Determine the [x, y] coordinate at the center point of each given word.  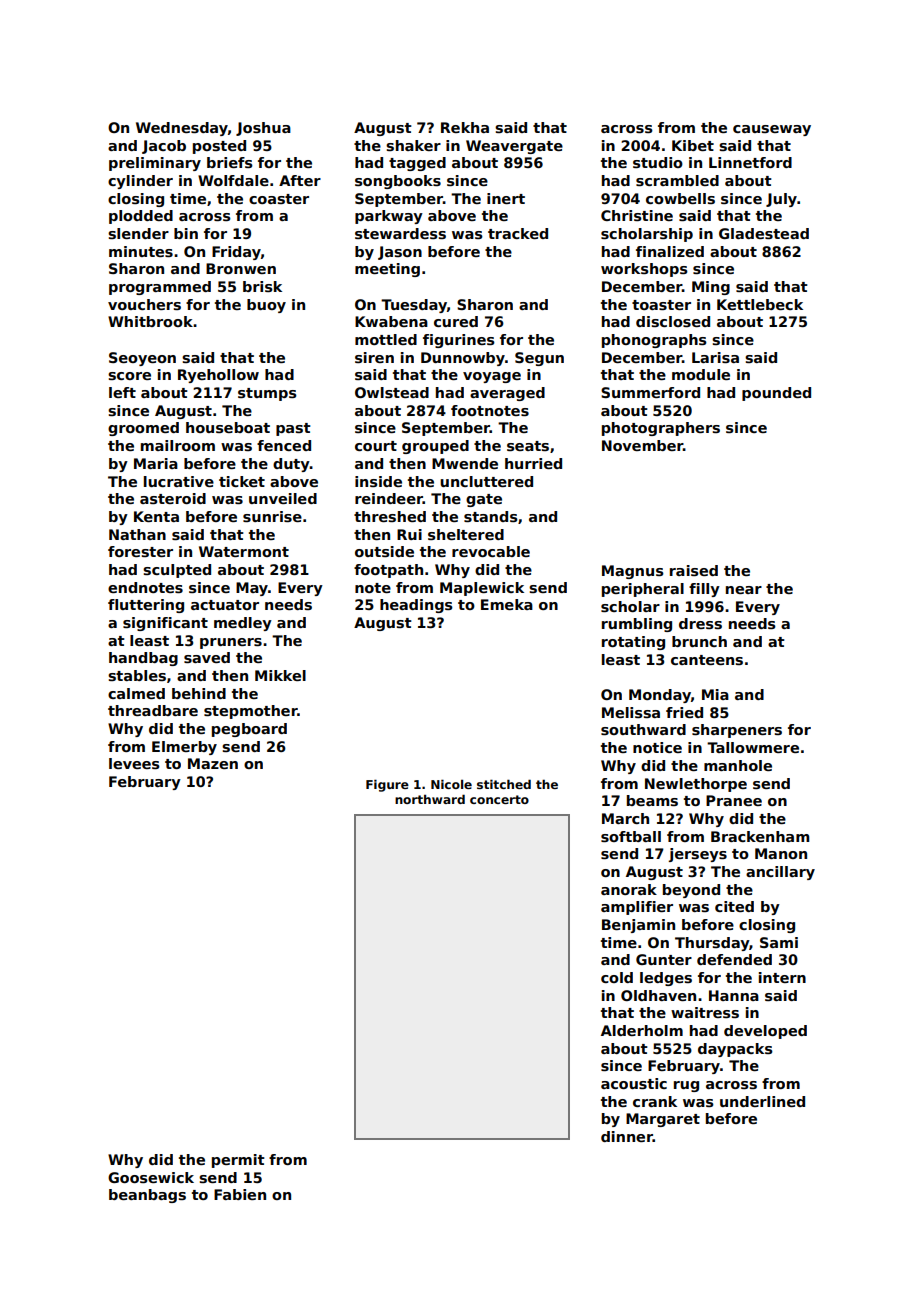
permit [238, 1161]
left [122, 392]
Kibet [693, 145]
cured [456, 321]
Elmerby [184, 748]
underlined [762, 1101]
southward [643, 729]
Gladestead [764, 233]
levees [134, 763]
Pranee [734, 800]
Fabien [240, 1194]
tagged [417, 164]
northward [430, 799]
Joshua [263, 129]
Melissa [631, 712]
